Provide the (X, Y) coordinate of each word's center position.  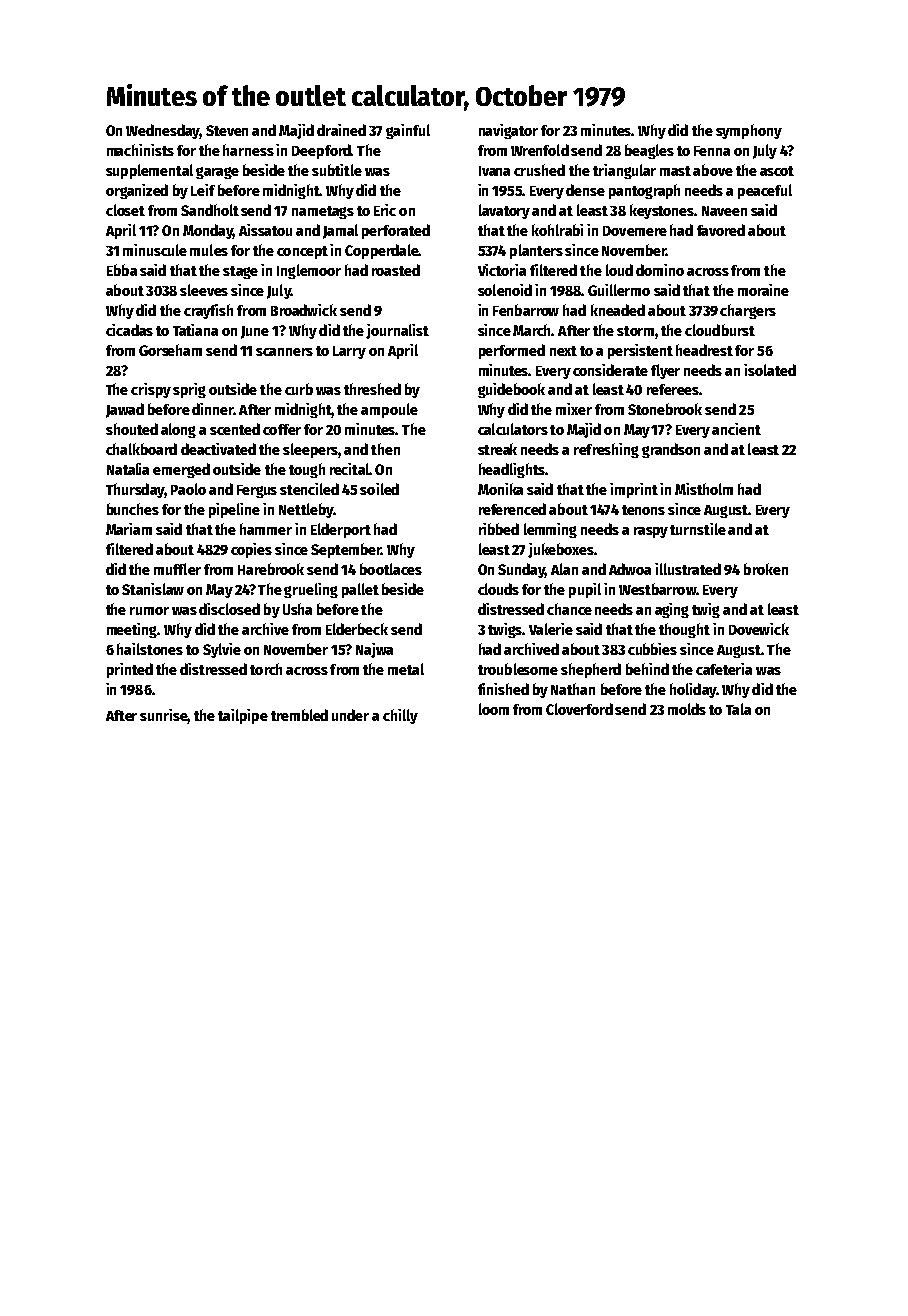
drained (341, 130)
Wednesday (163, 131)
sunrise (164, 716)
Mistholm (704, 489)
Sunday (521, 570)
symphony (749, 131)
